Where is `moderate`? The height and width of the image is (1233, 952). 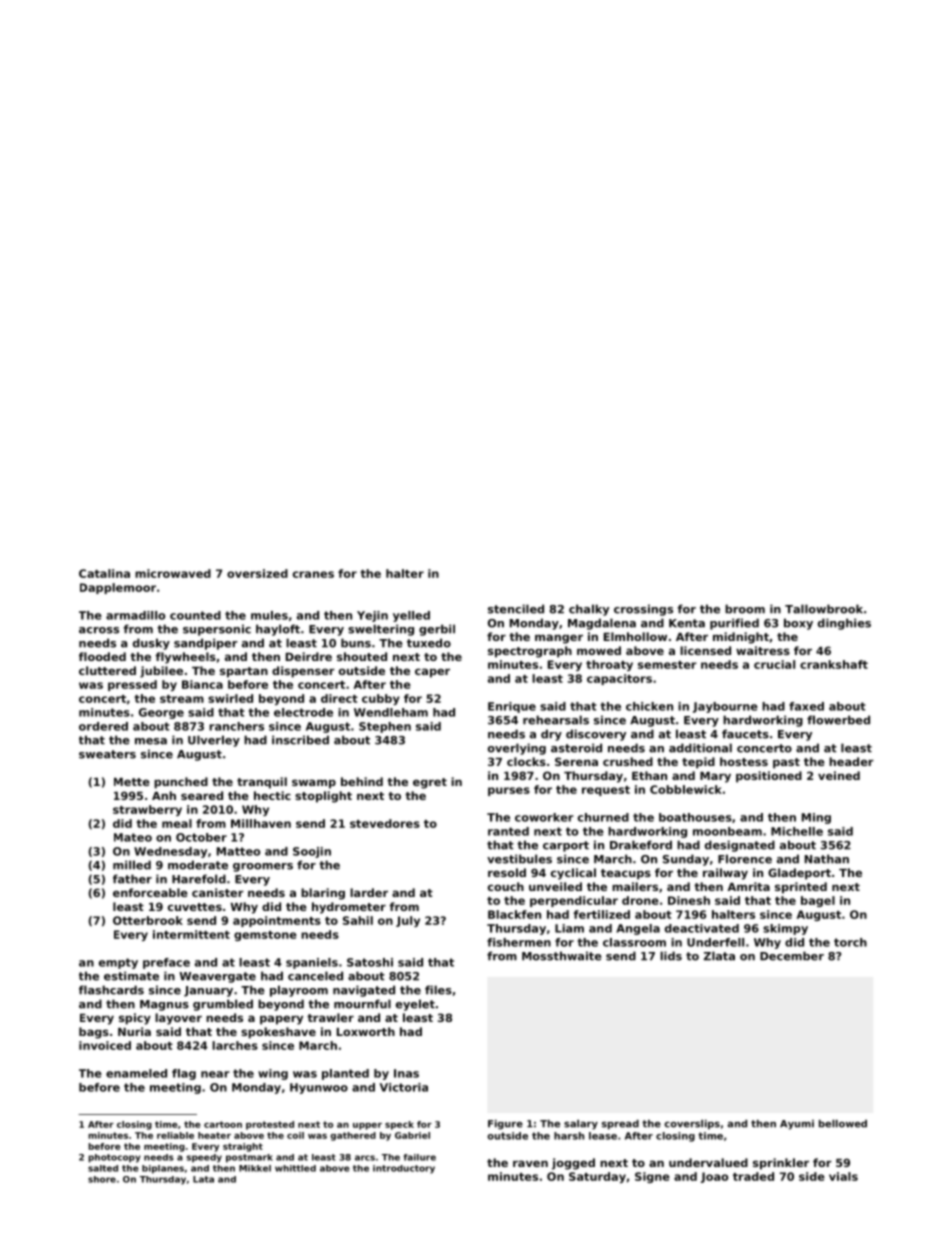 moderate is located at coordinates (198, 865).
